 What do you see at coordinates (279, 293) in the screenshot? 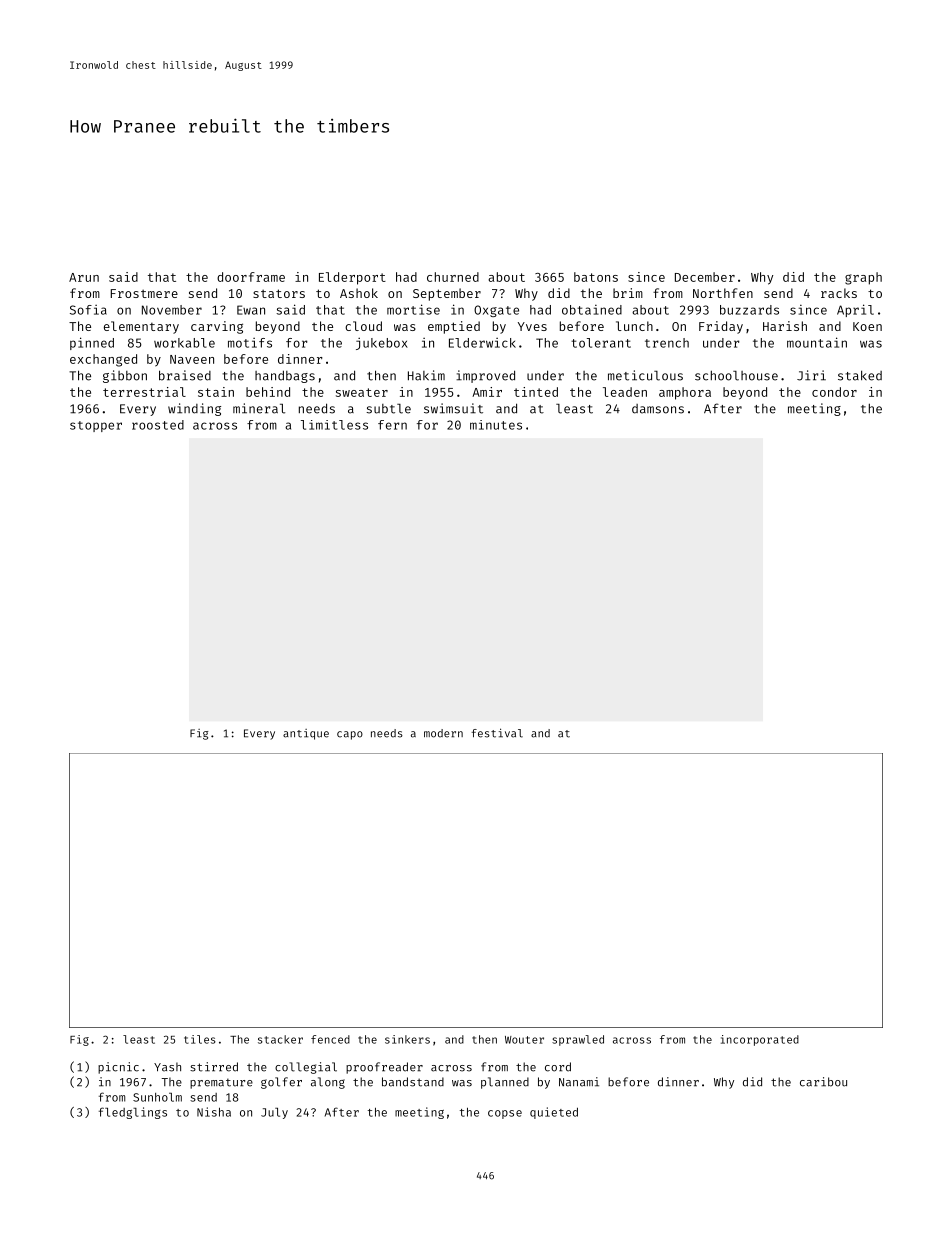
I see `stators` at bounding box center [279, 293].
